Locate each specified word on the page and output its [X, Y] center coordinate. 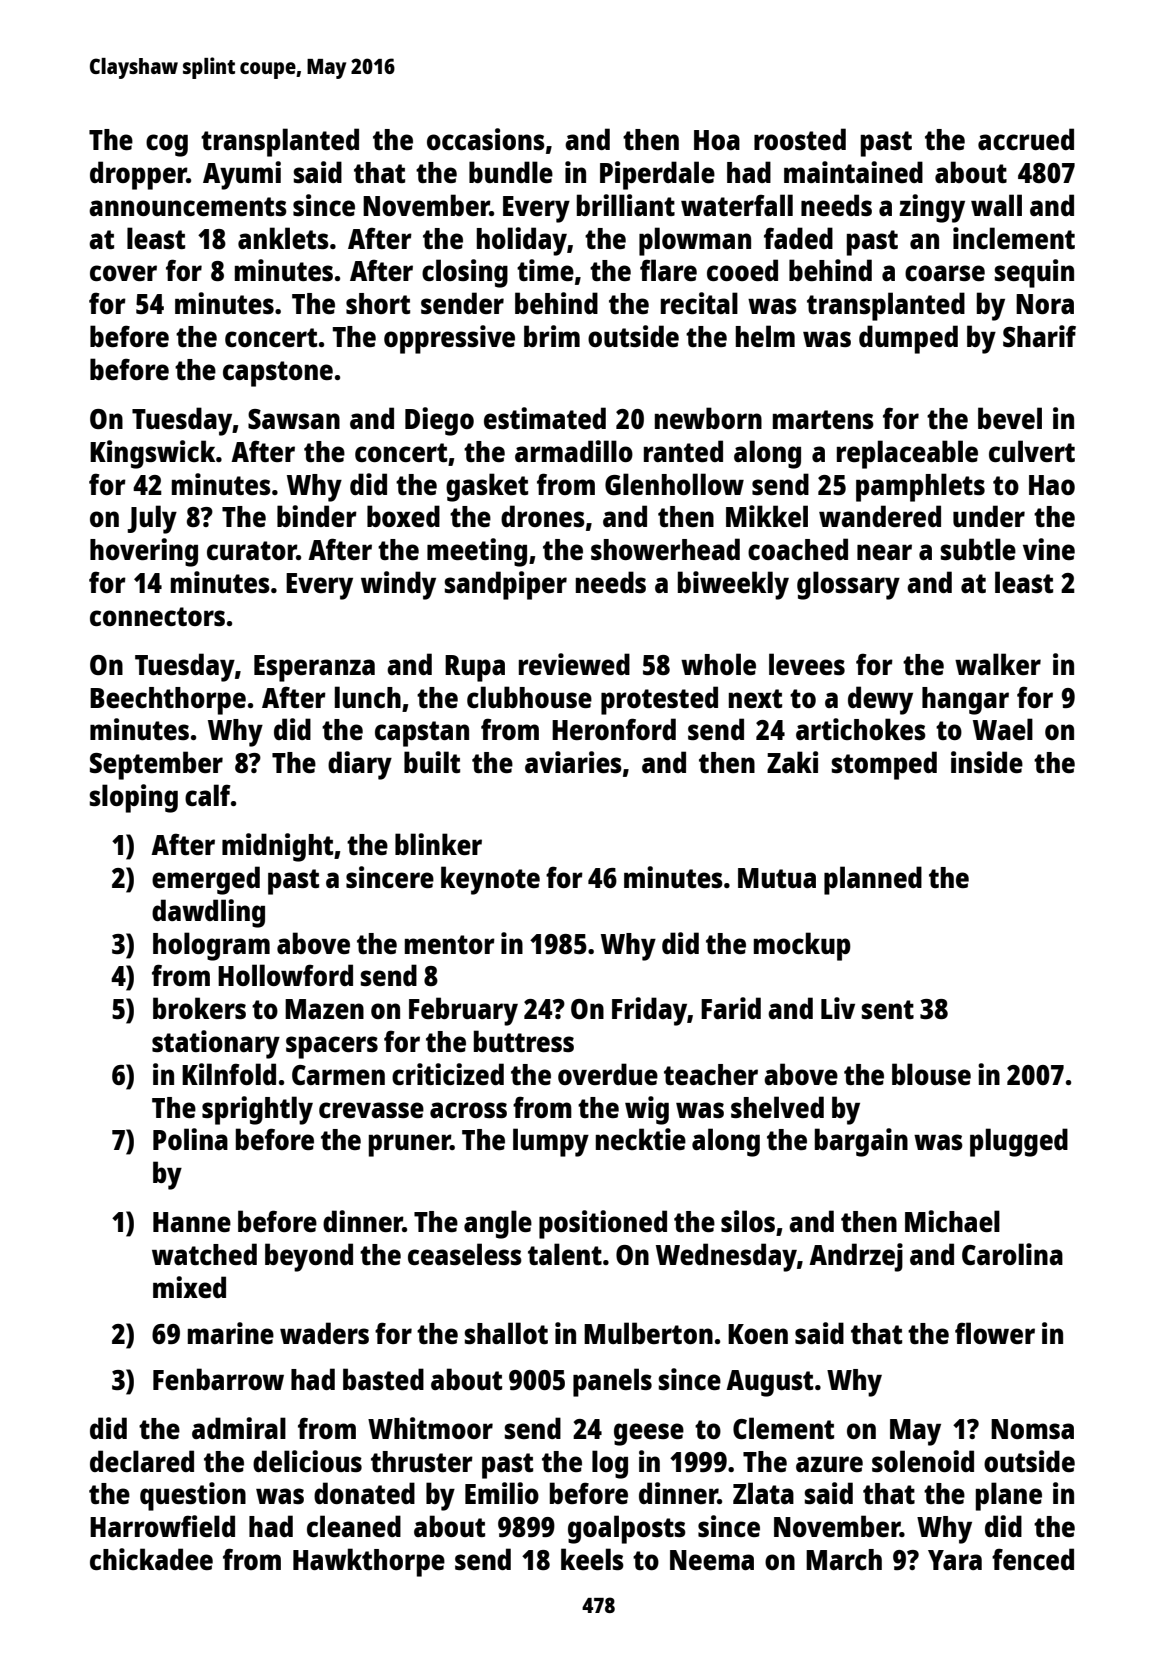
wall [996, 205]
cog [167, 145]
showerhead [665, 549]
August [769, 1383]
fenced [1033, 1559]
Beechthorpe [168, 701]
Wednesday [726, 1257]
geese [649, 1434]
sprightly [257, 1110]
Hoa [717, 140]
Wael [1003, 729]
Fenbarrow [218, 1379]
